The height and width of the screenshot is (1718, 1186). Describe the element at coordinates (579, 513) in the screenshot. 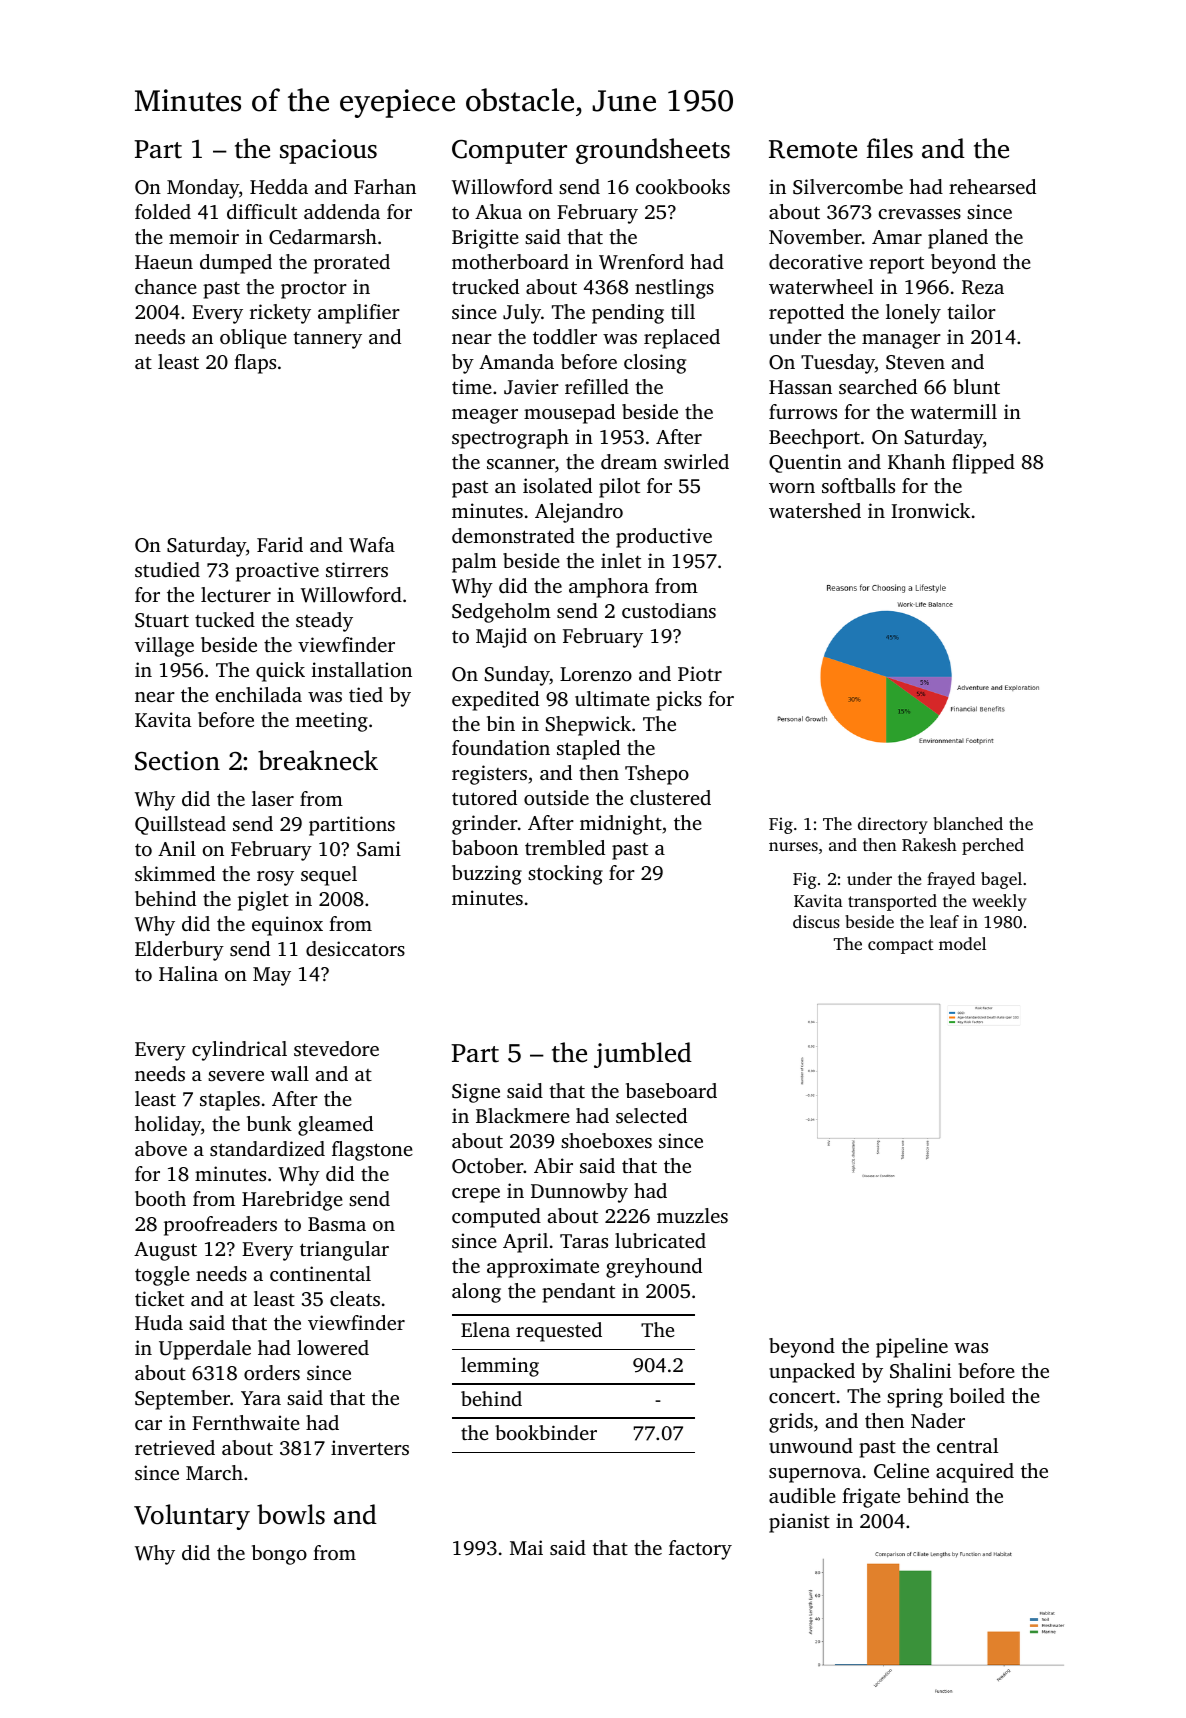

I see `Alejandro` at that location.
